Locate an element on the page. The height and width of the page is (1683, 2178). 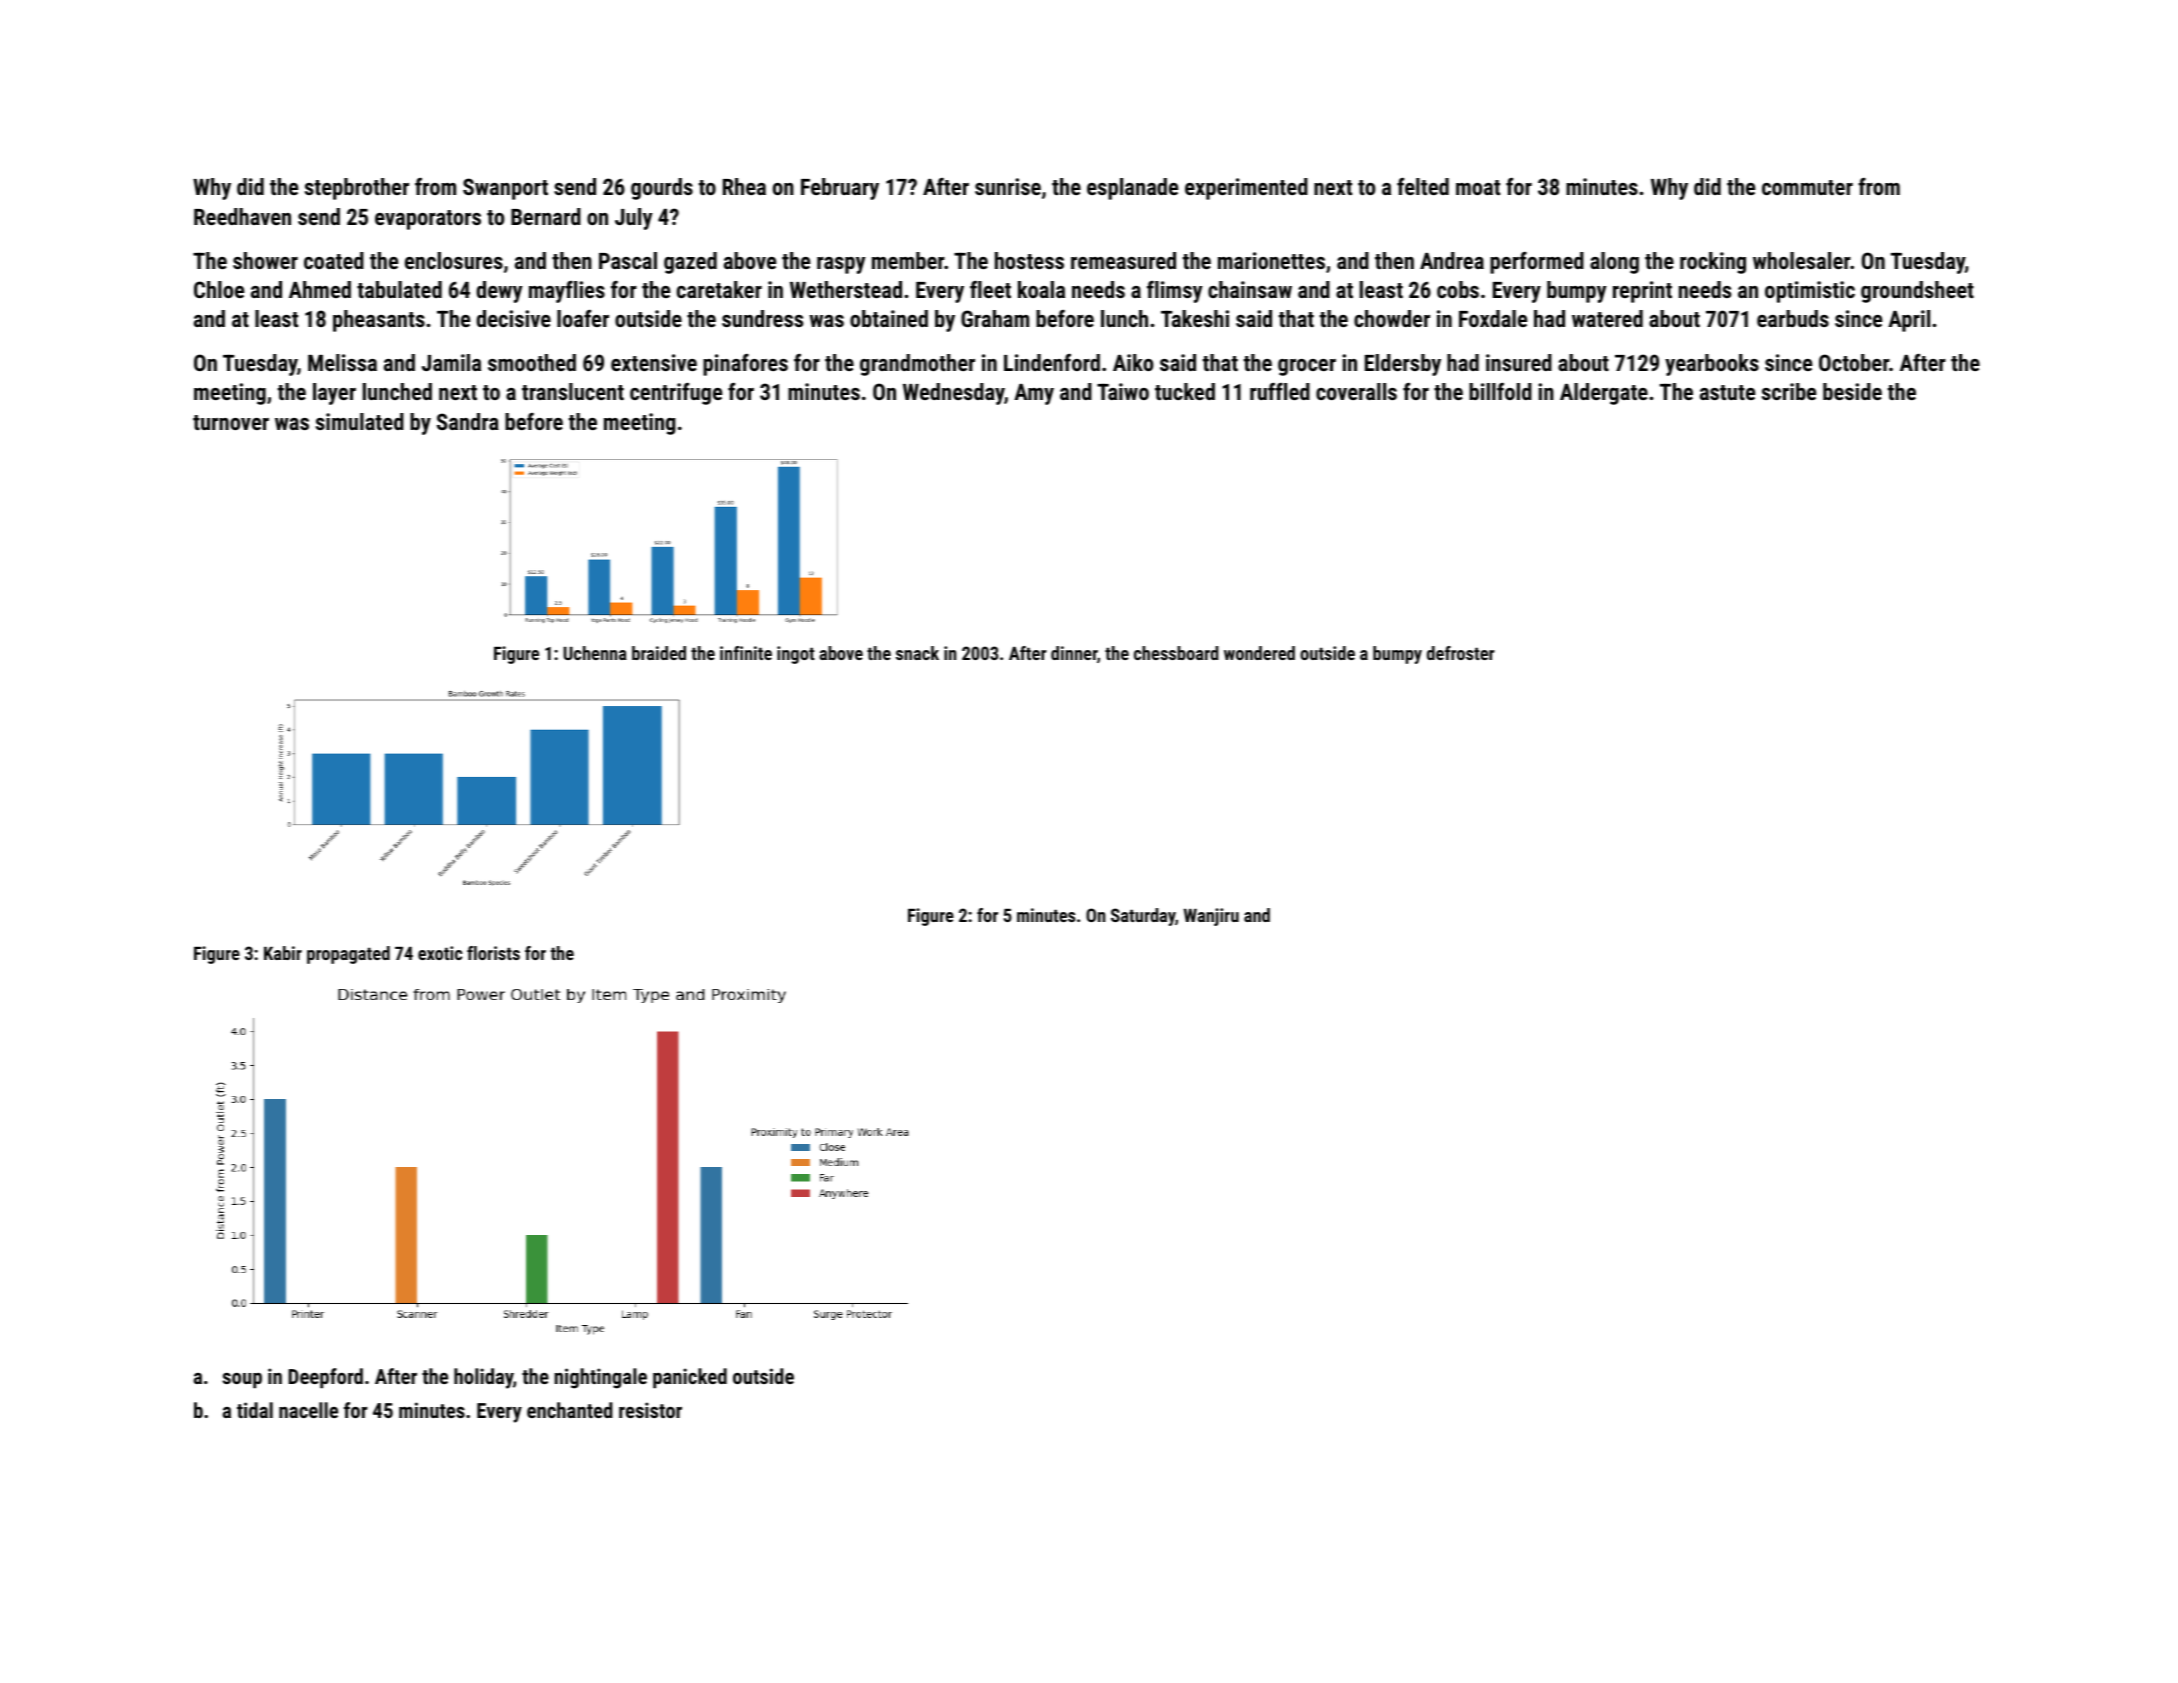
Melissa is located at coordinates (342, 362).
